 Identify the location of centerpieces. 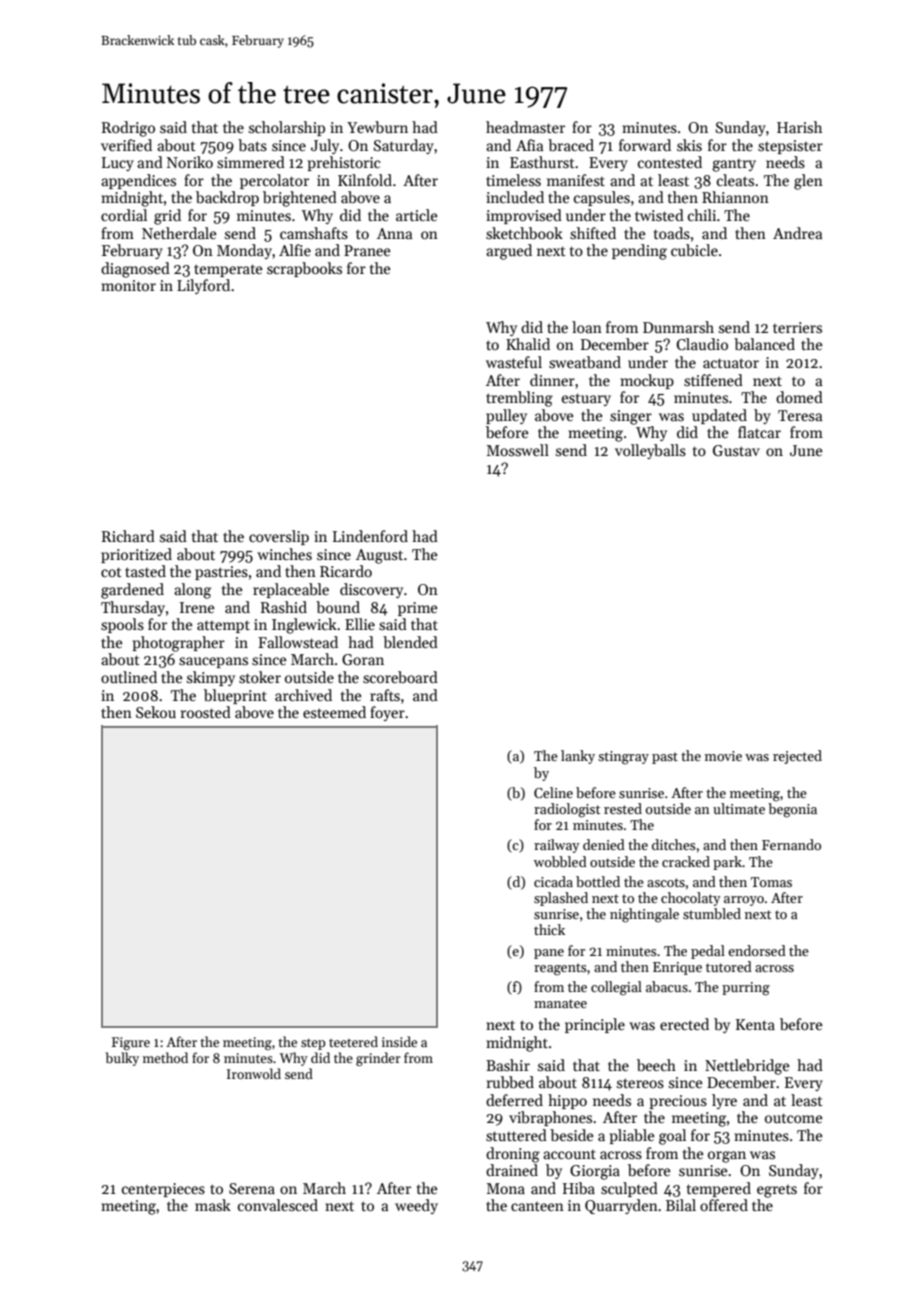
(163, 1190).
